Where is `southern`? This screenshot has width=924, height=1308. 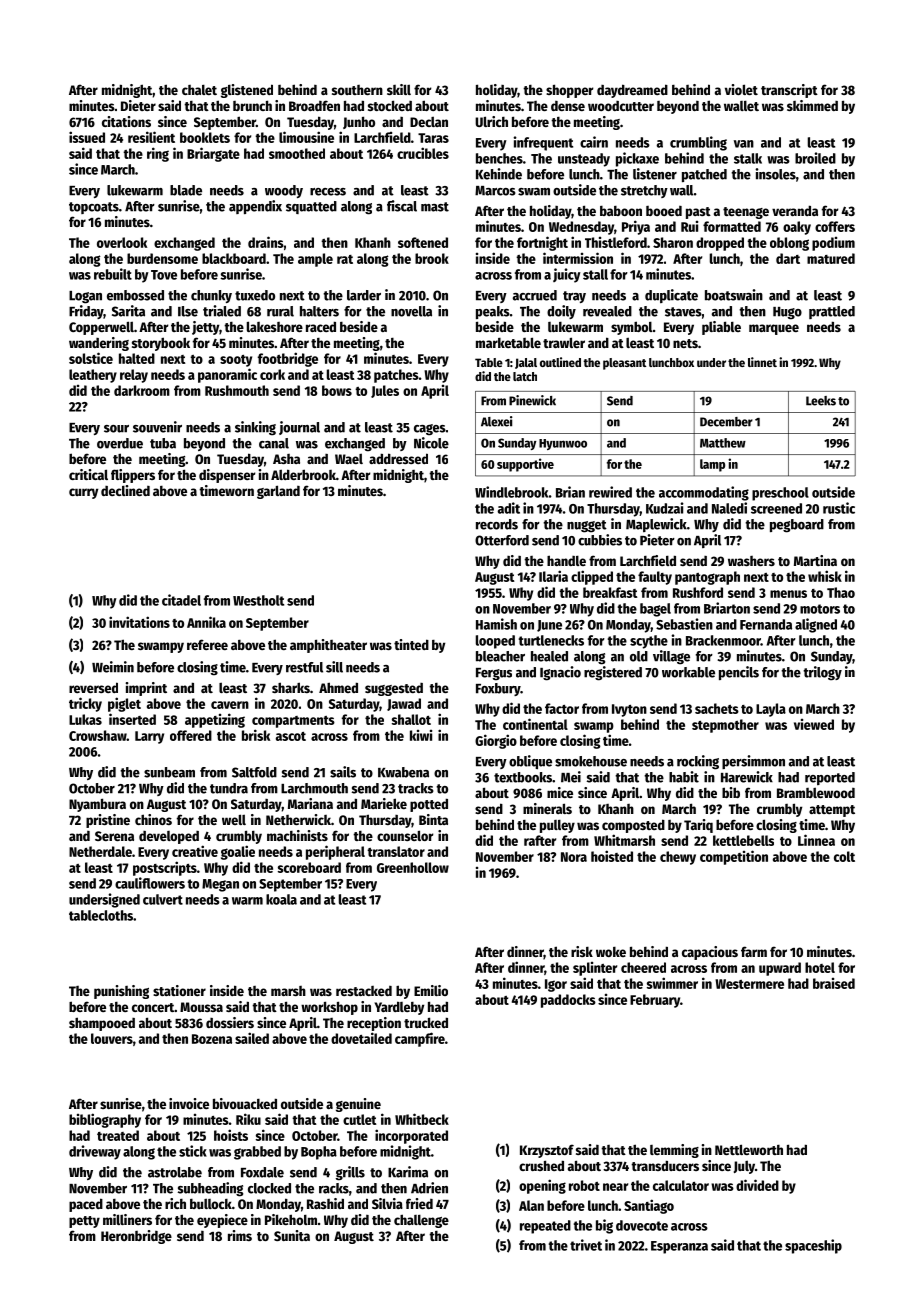 southern is located at coordinates (357, 90).
